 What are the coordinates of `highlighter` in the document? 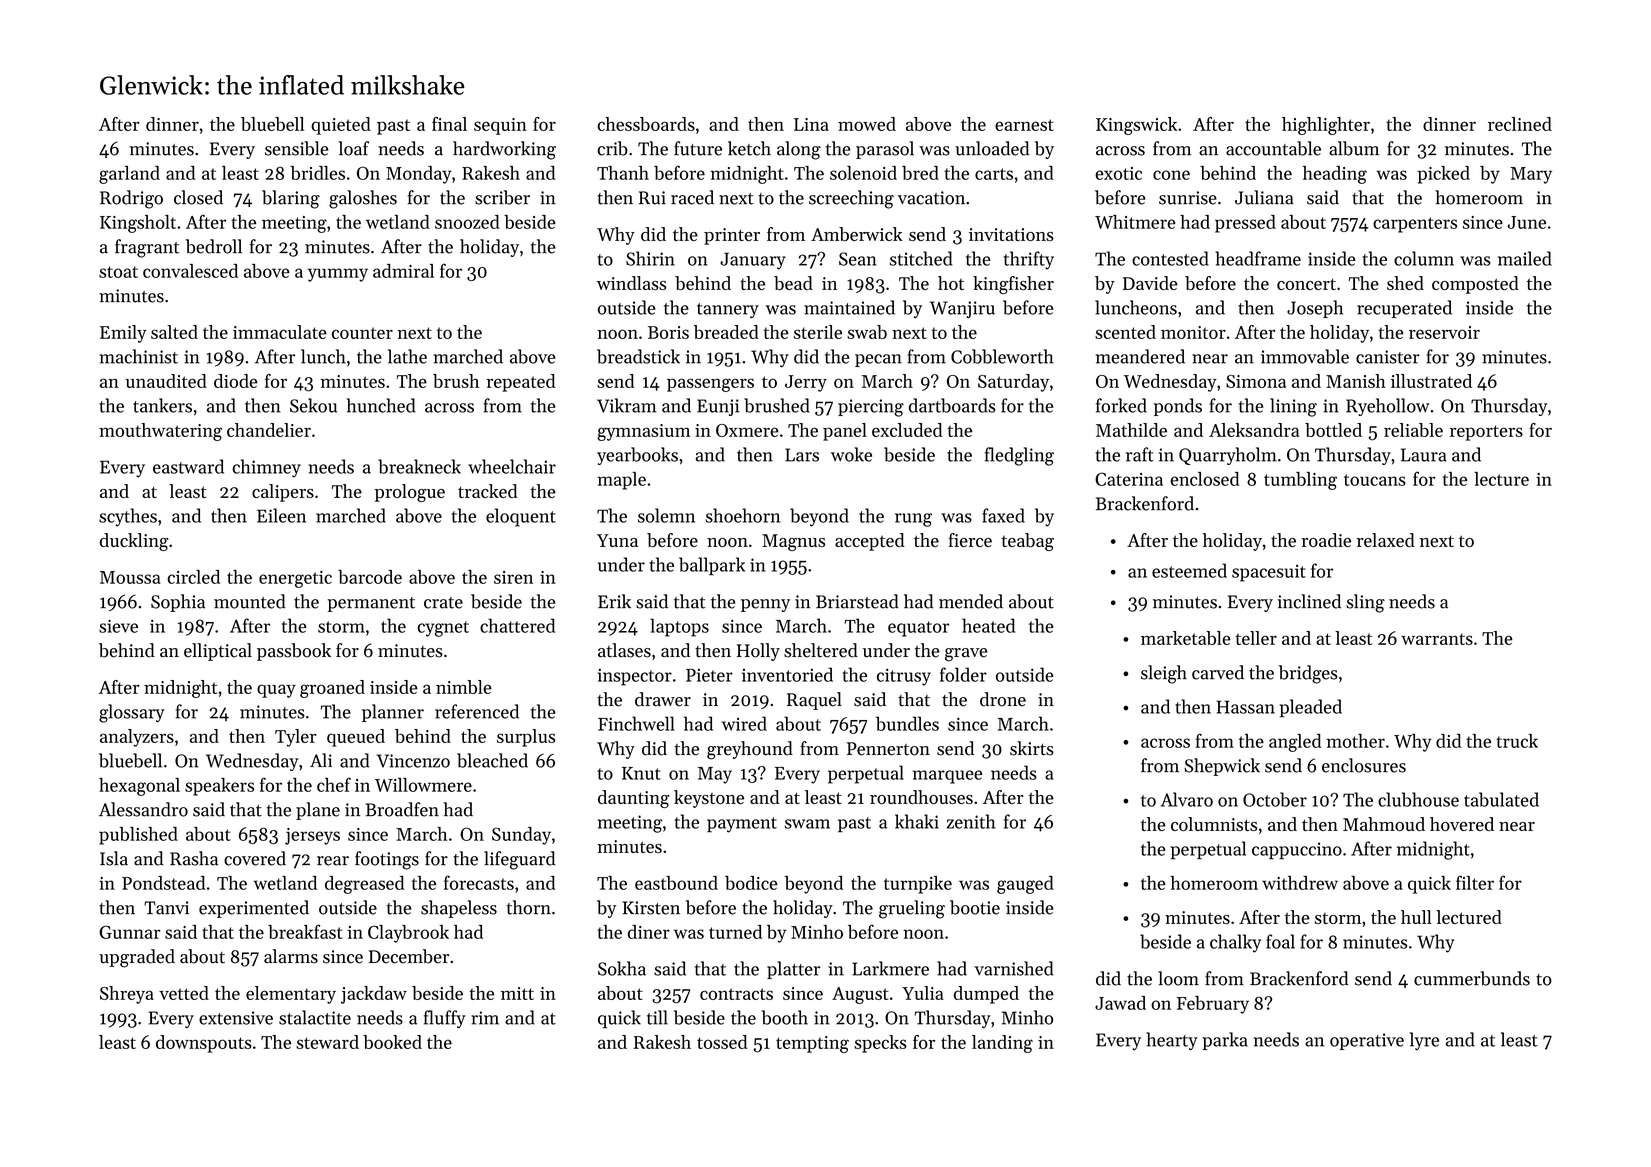 It's located at (1326, 126).
